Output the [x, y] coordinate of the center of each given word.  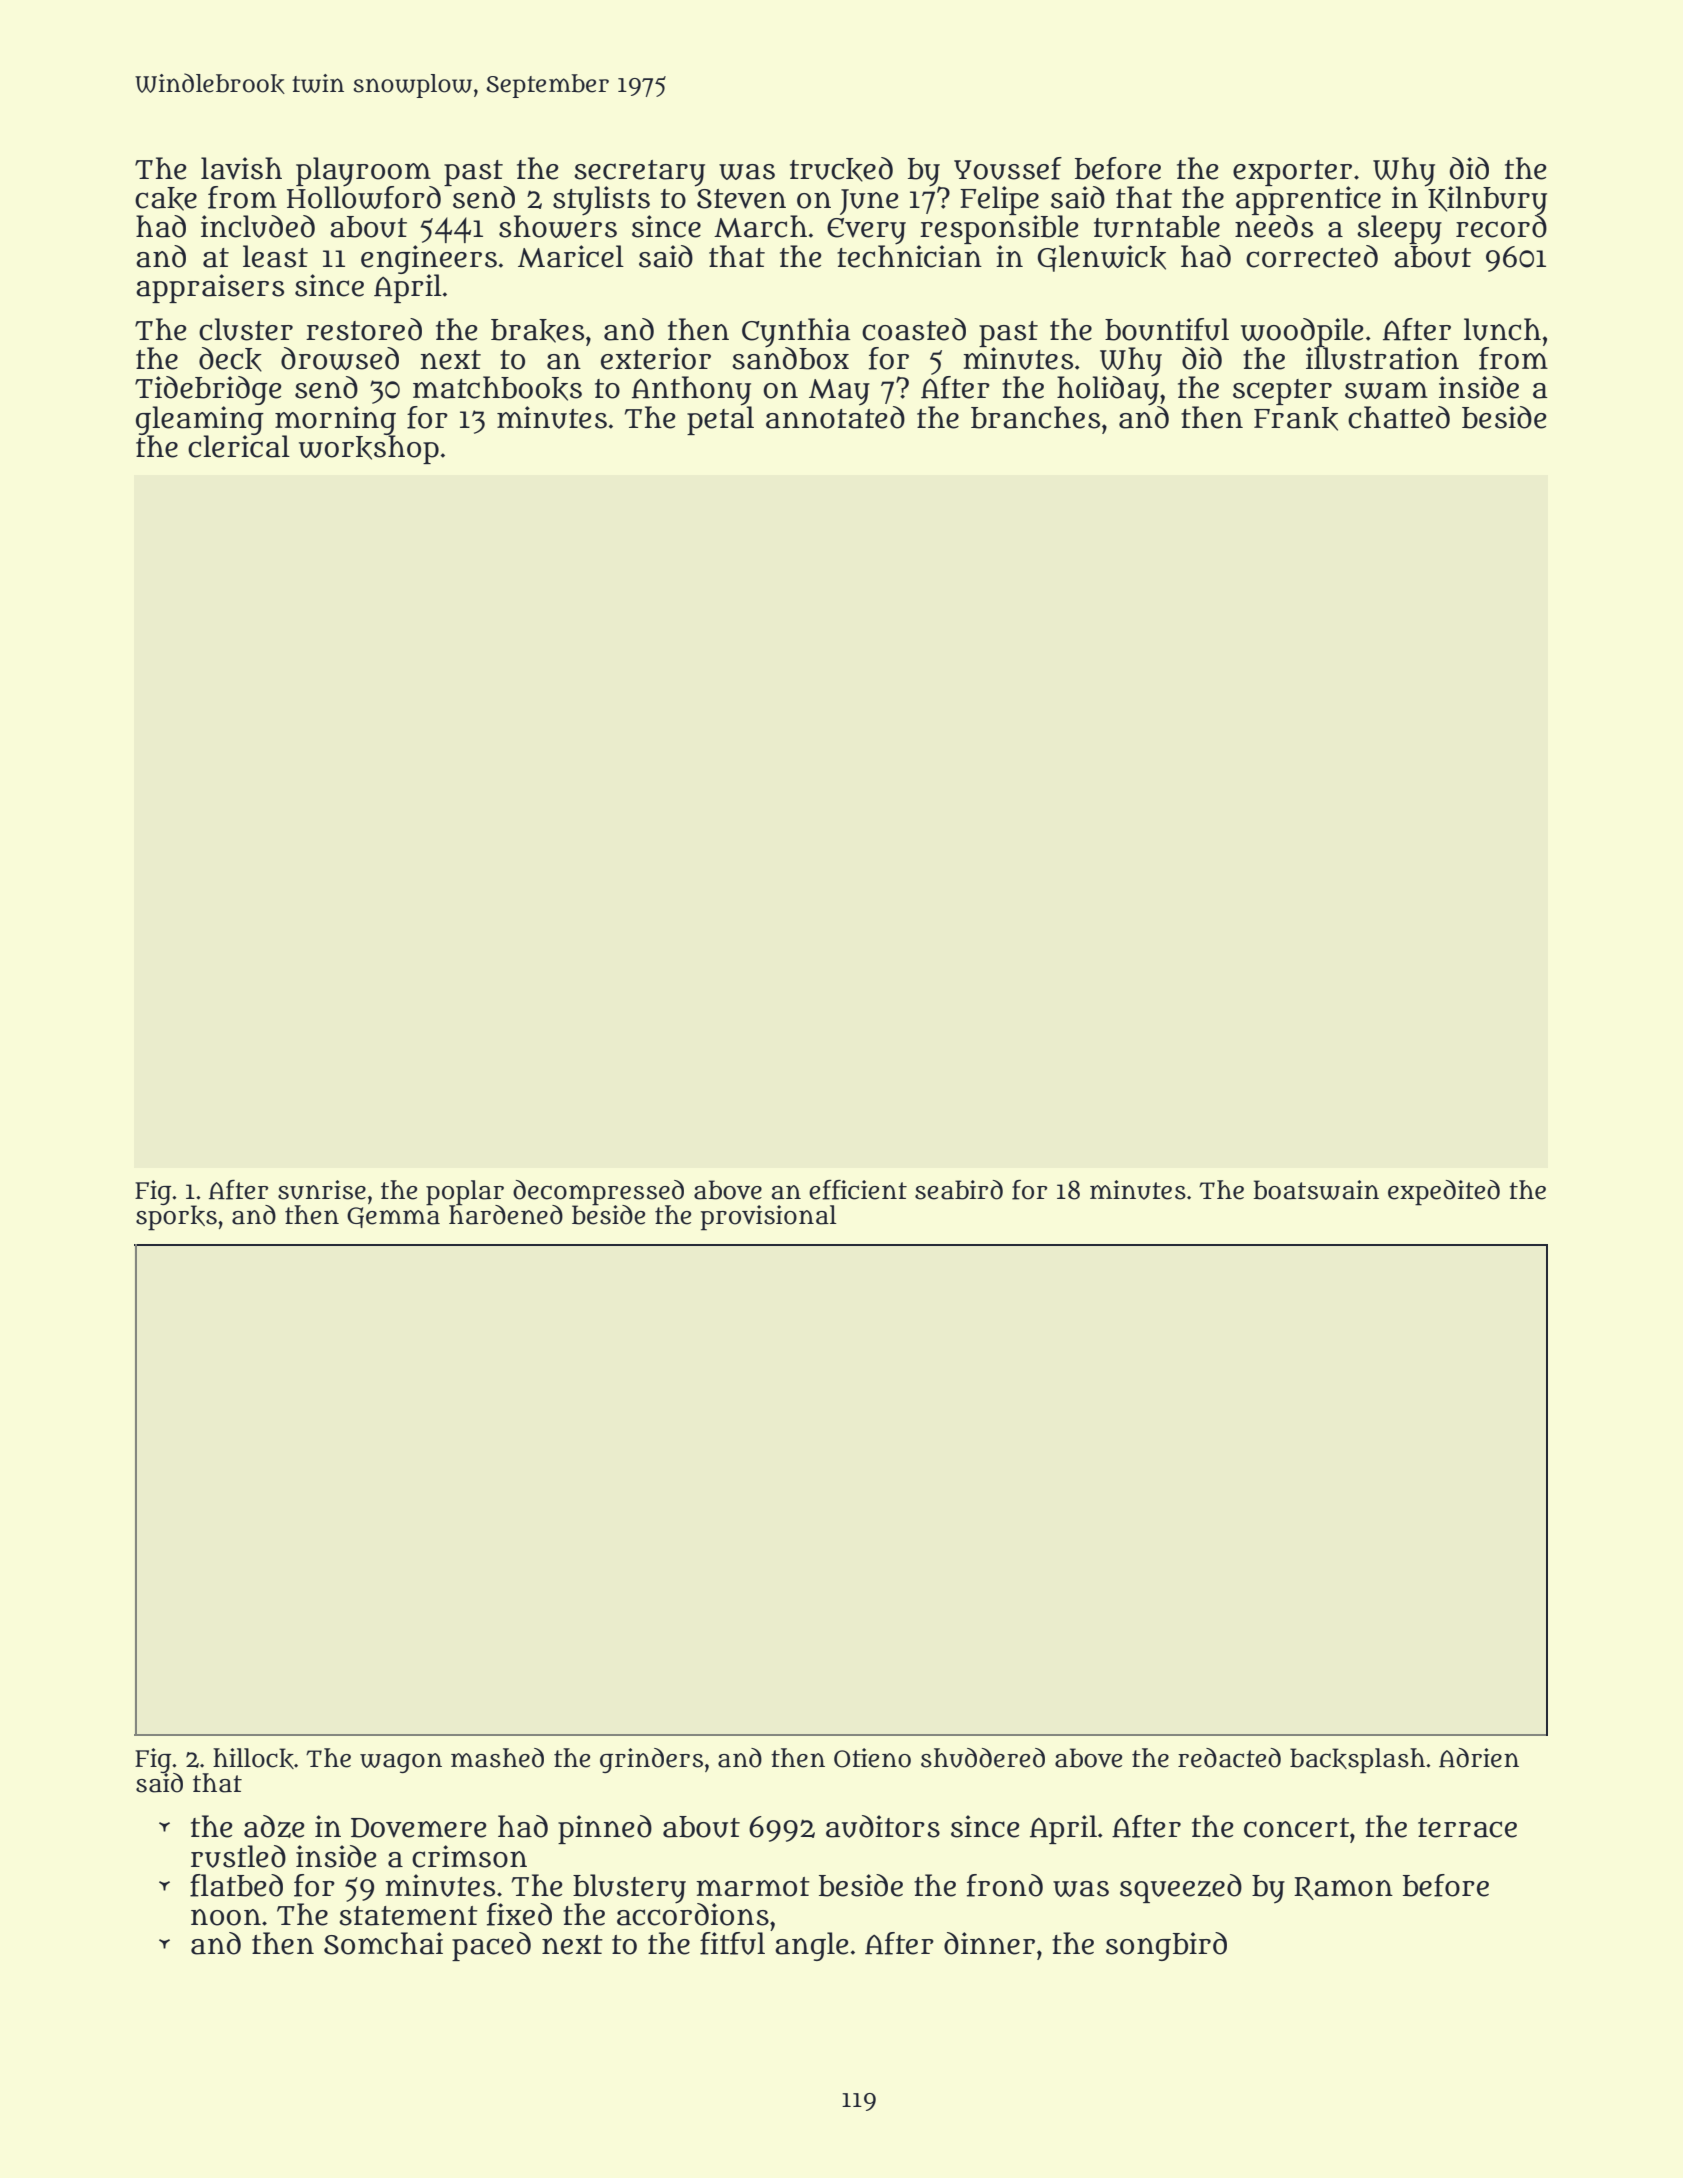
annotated [835, 417]
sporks [176, 1218]
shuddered [983, 1758]
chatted [1399, 417]
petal [720, 420]
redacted [1229, 1758]
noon [226, 1917]
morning [335, 420]
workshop [369, 449]
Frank [1296, 419]
